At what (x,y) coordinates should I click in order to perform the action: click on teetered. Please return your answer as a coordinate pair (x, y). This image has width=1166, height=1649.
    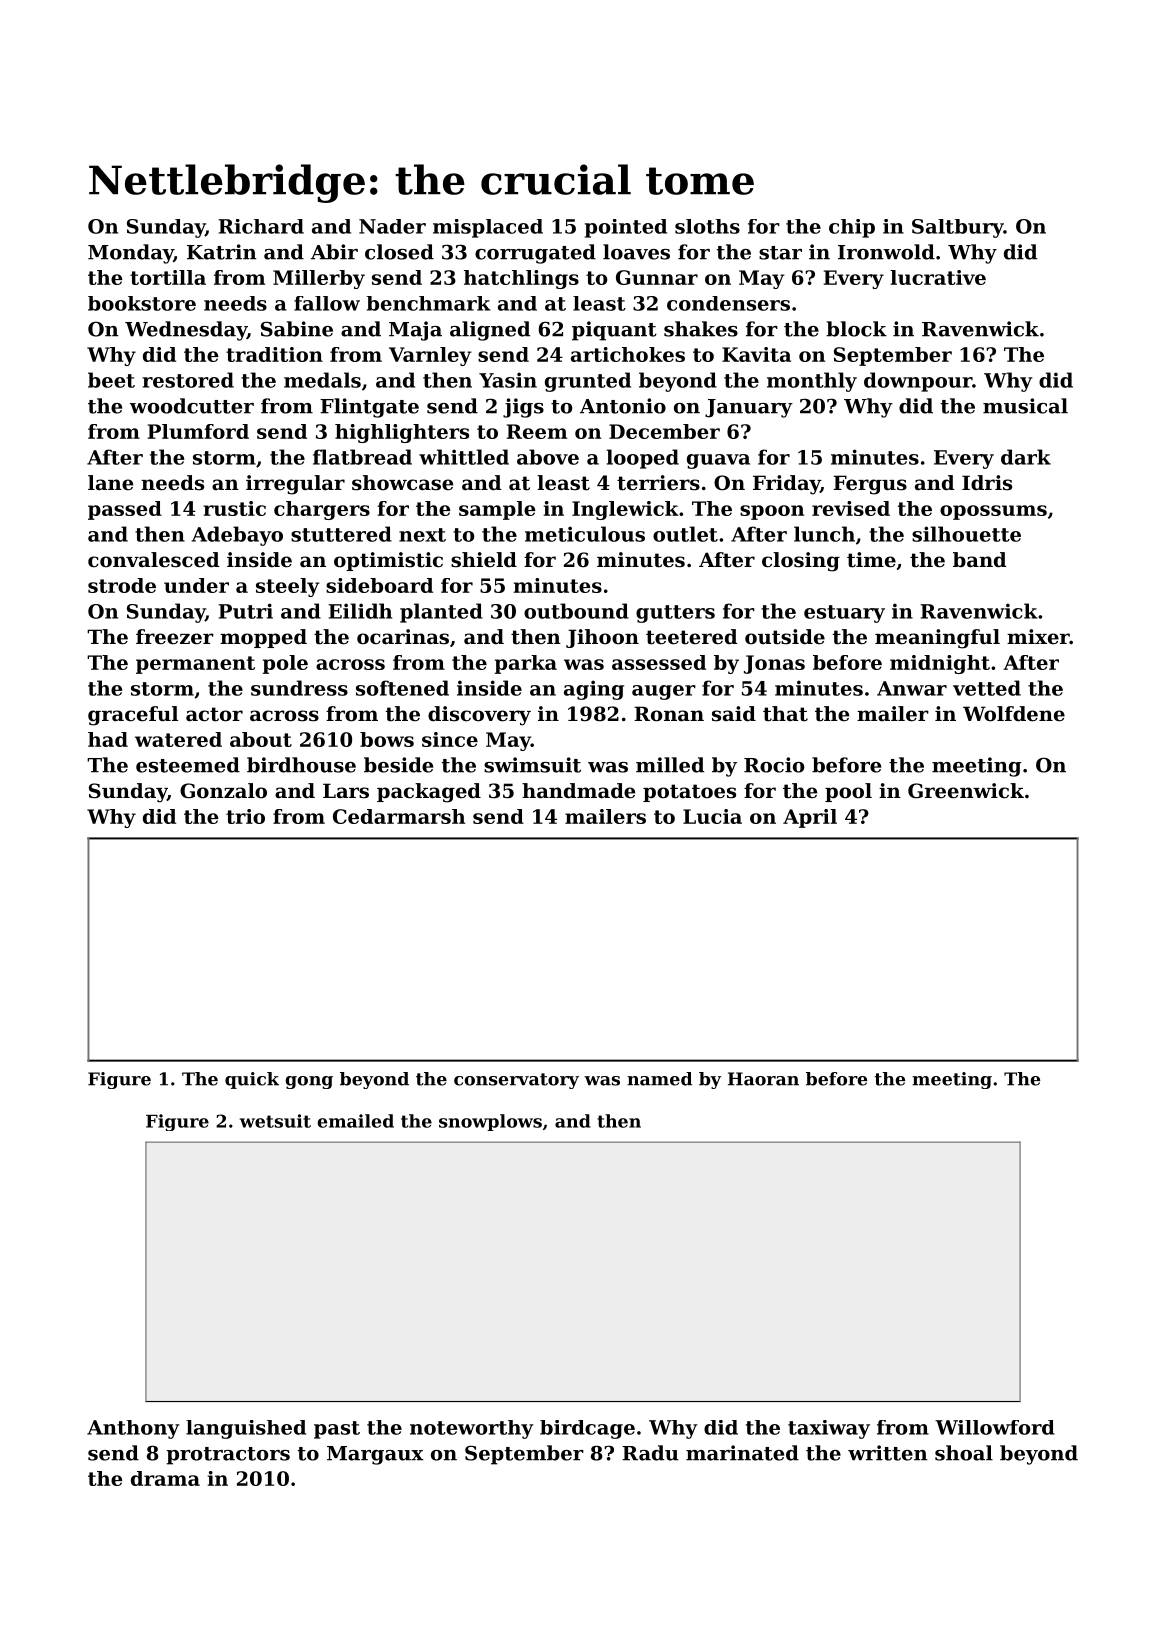
    Looking at the image, I should click on (691, 637).
